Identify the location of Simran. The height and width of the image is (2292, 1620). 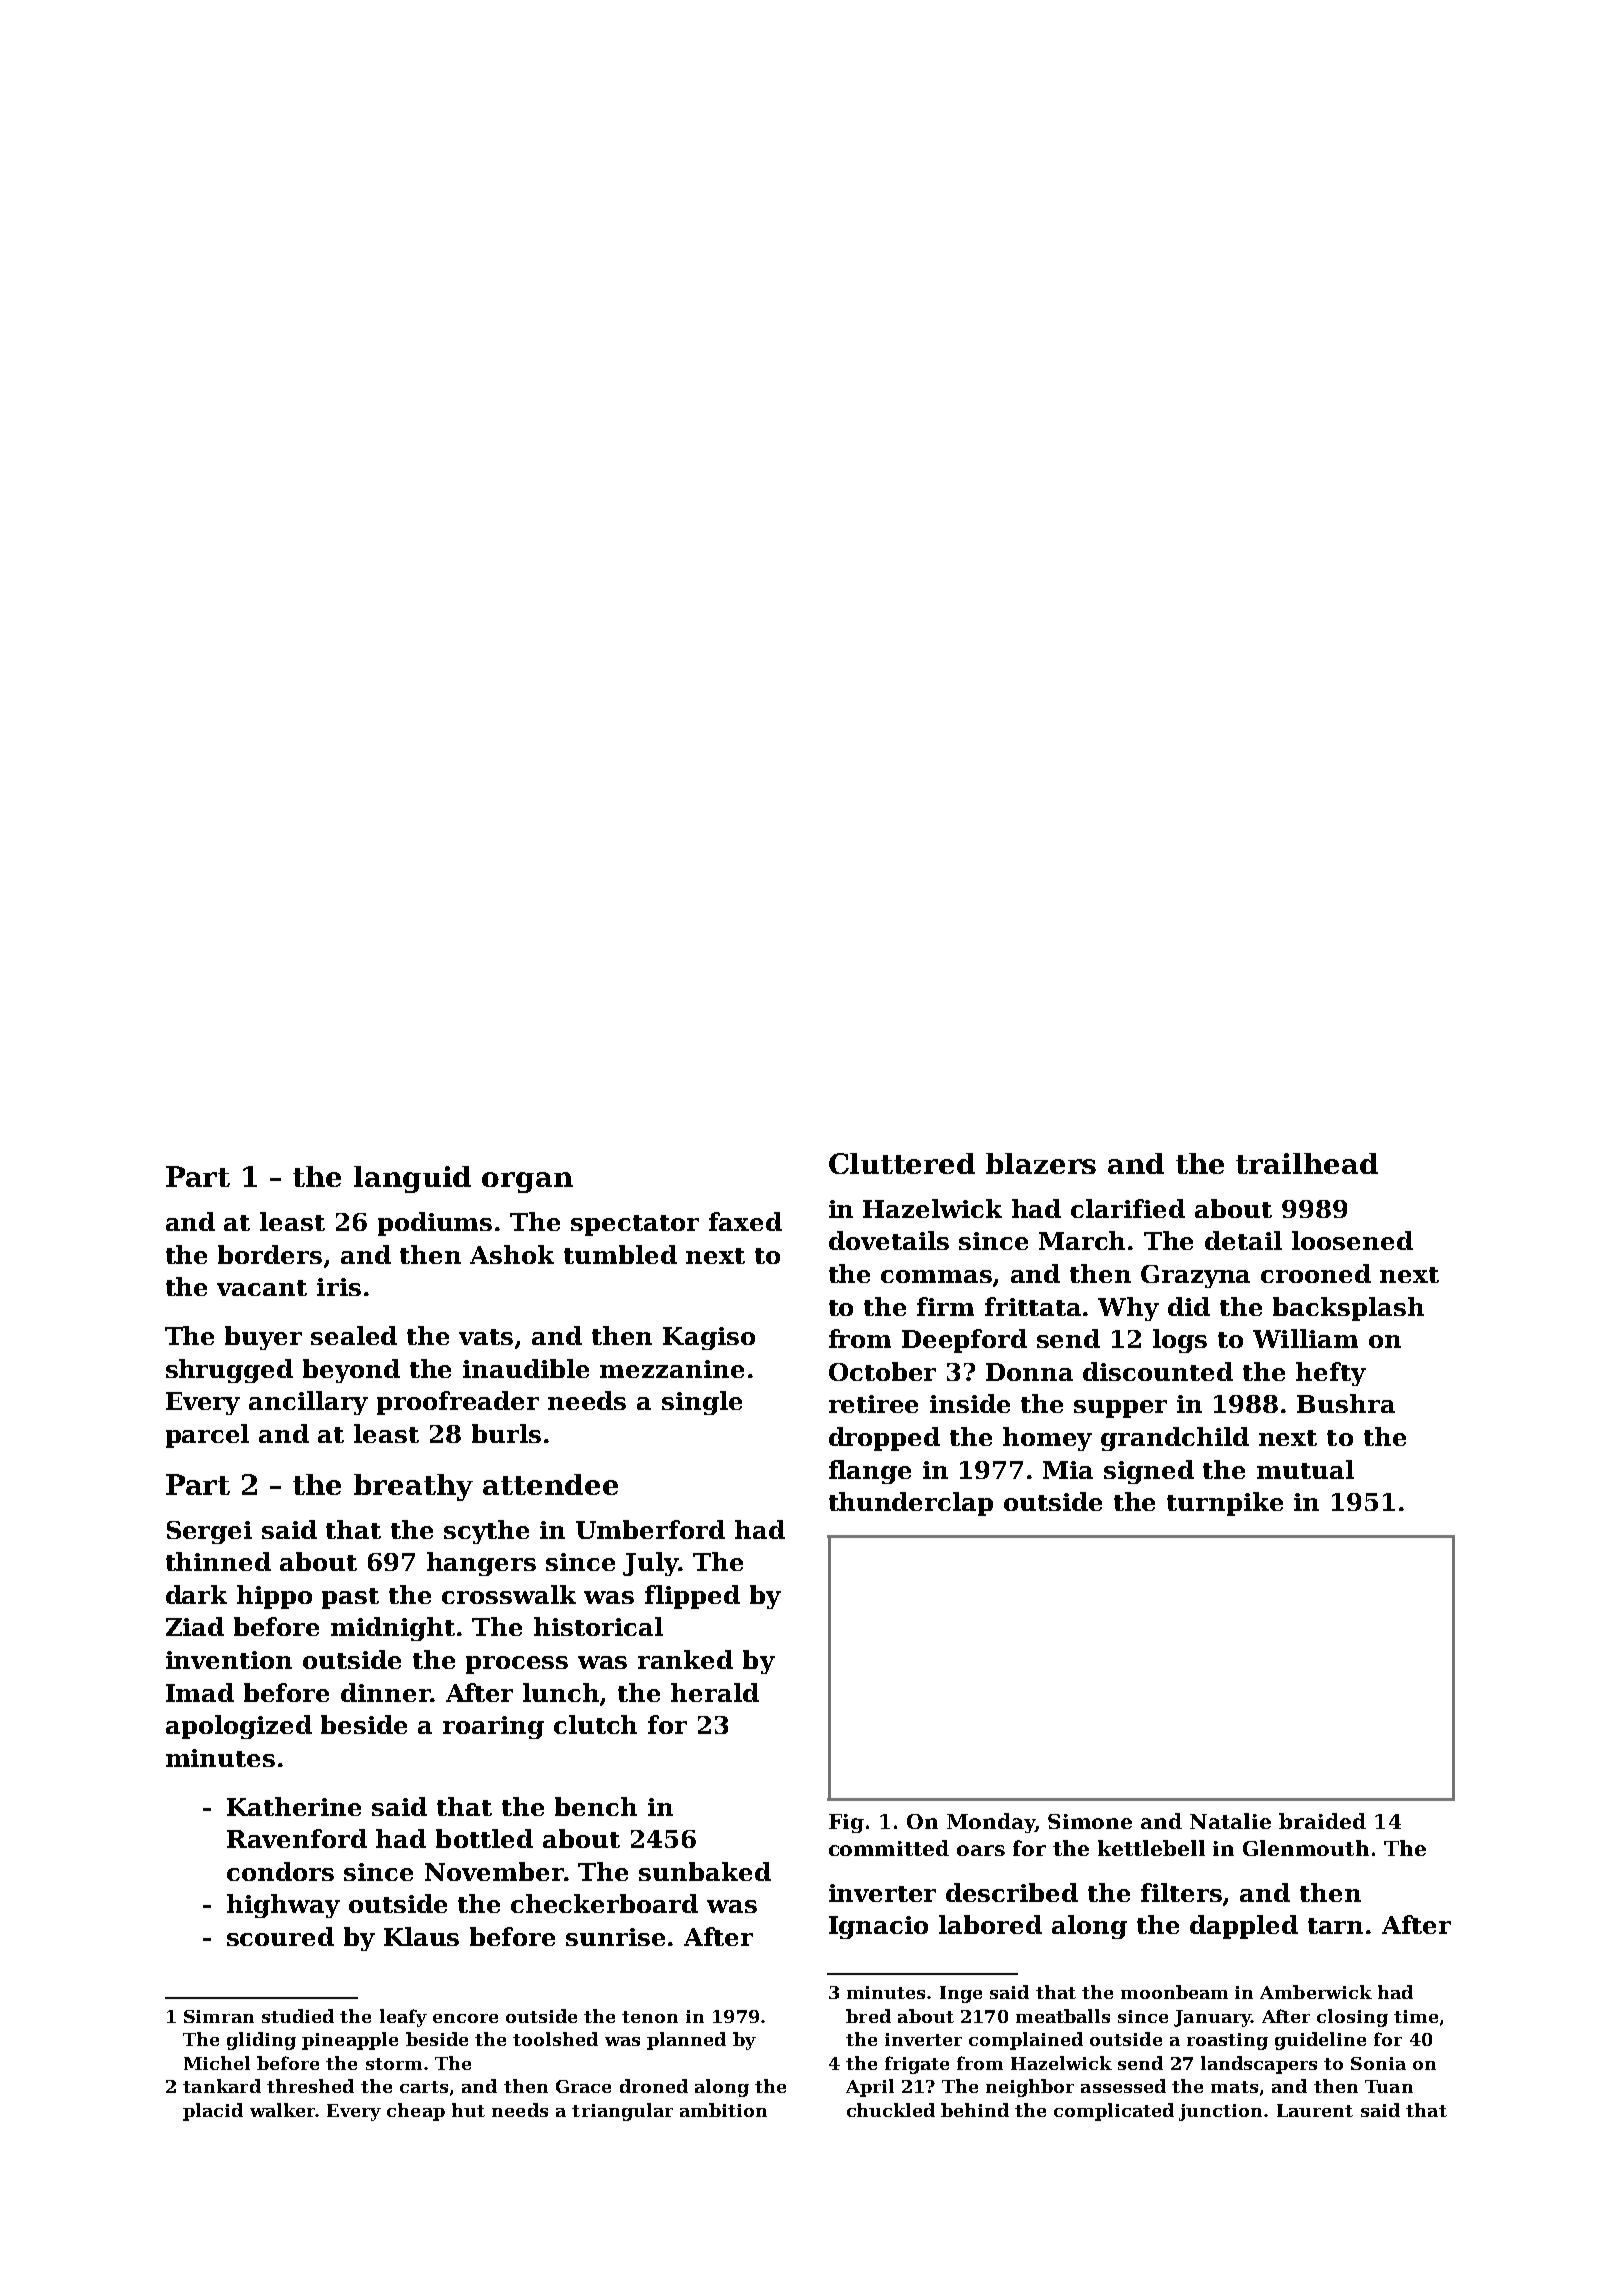
(219, 2016).
